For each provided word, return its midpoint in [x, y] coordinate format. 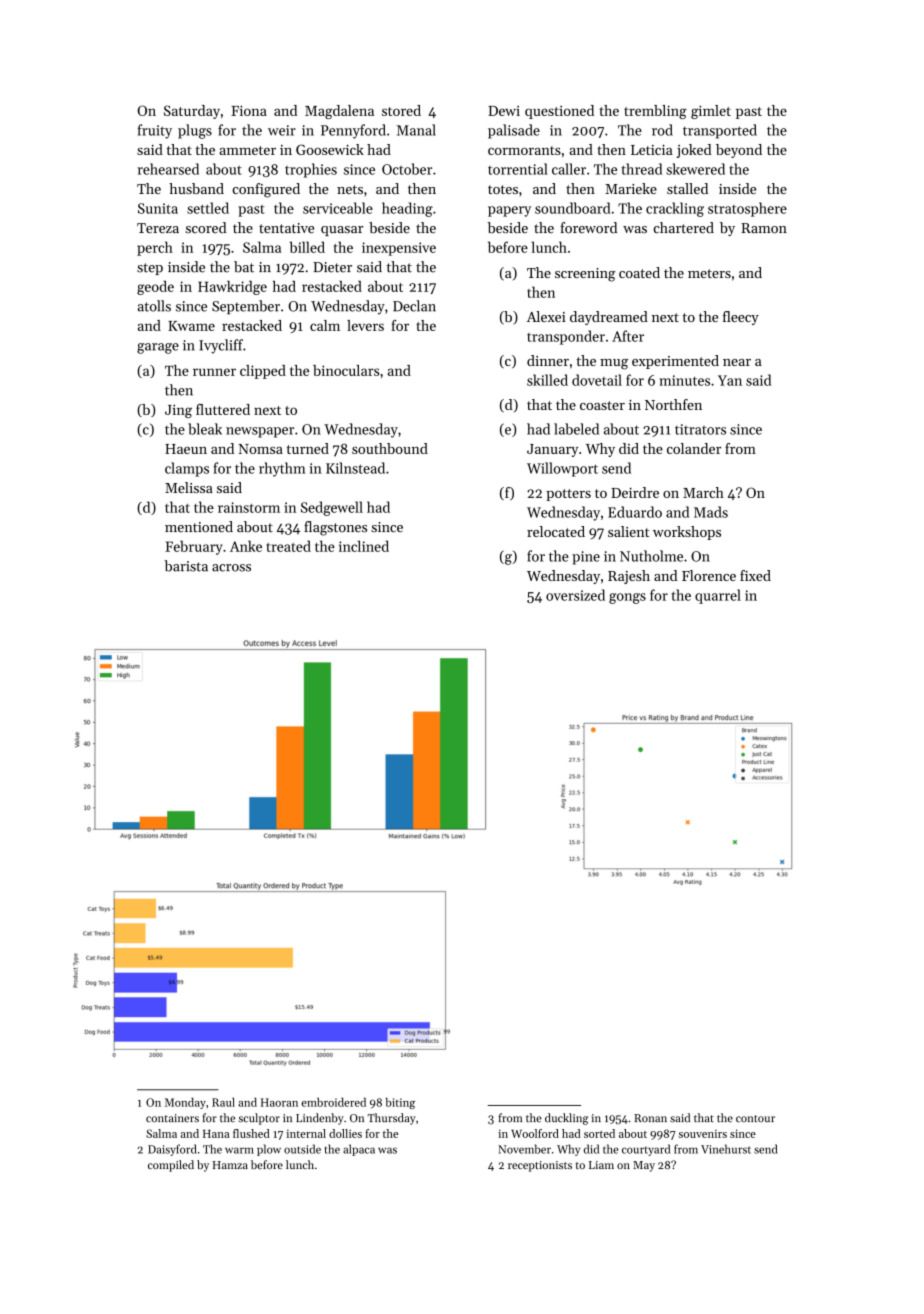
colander [694, 448]
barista [186, 566]
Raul [223, 1102]
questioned [559, 112]
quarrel [718, 596]
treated [289, 546]
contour [755, 1119]
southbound [390, 448]
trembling [655, 112]
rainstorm [249, 507]
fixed [755, 575]
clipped [263, 372]
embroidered [333, 1102]
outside [302, 1149]
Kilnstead [355, 468]
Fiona [249, 110]
